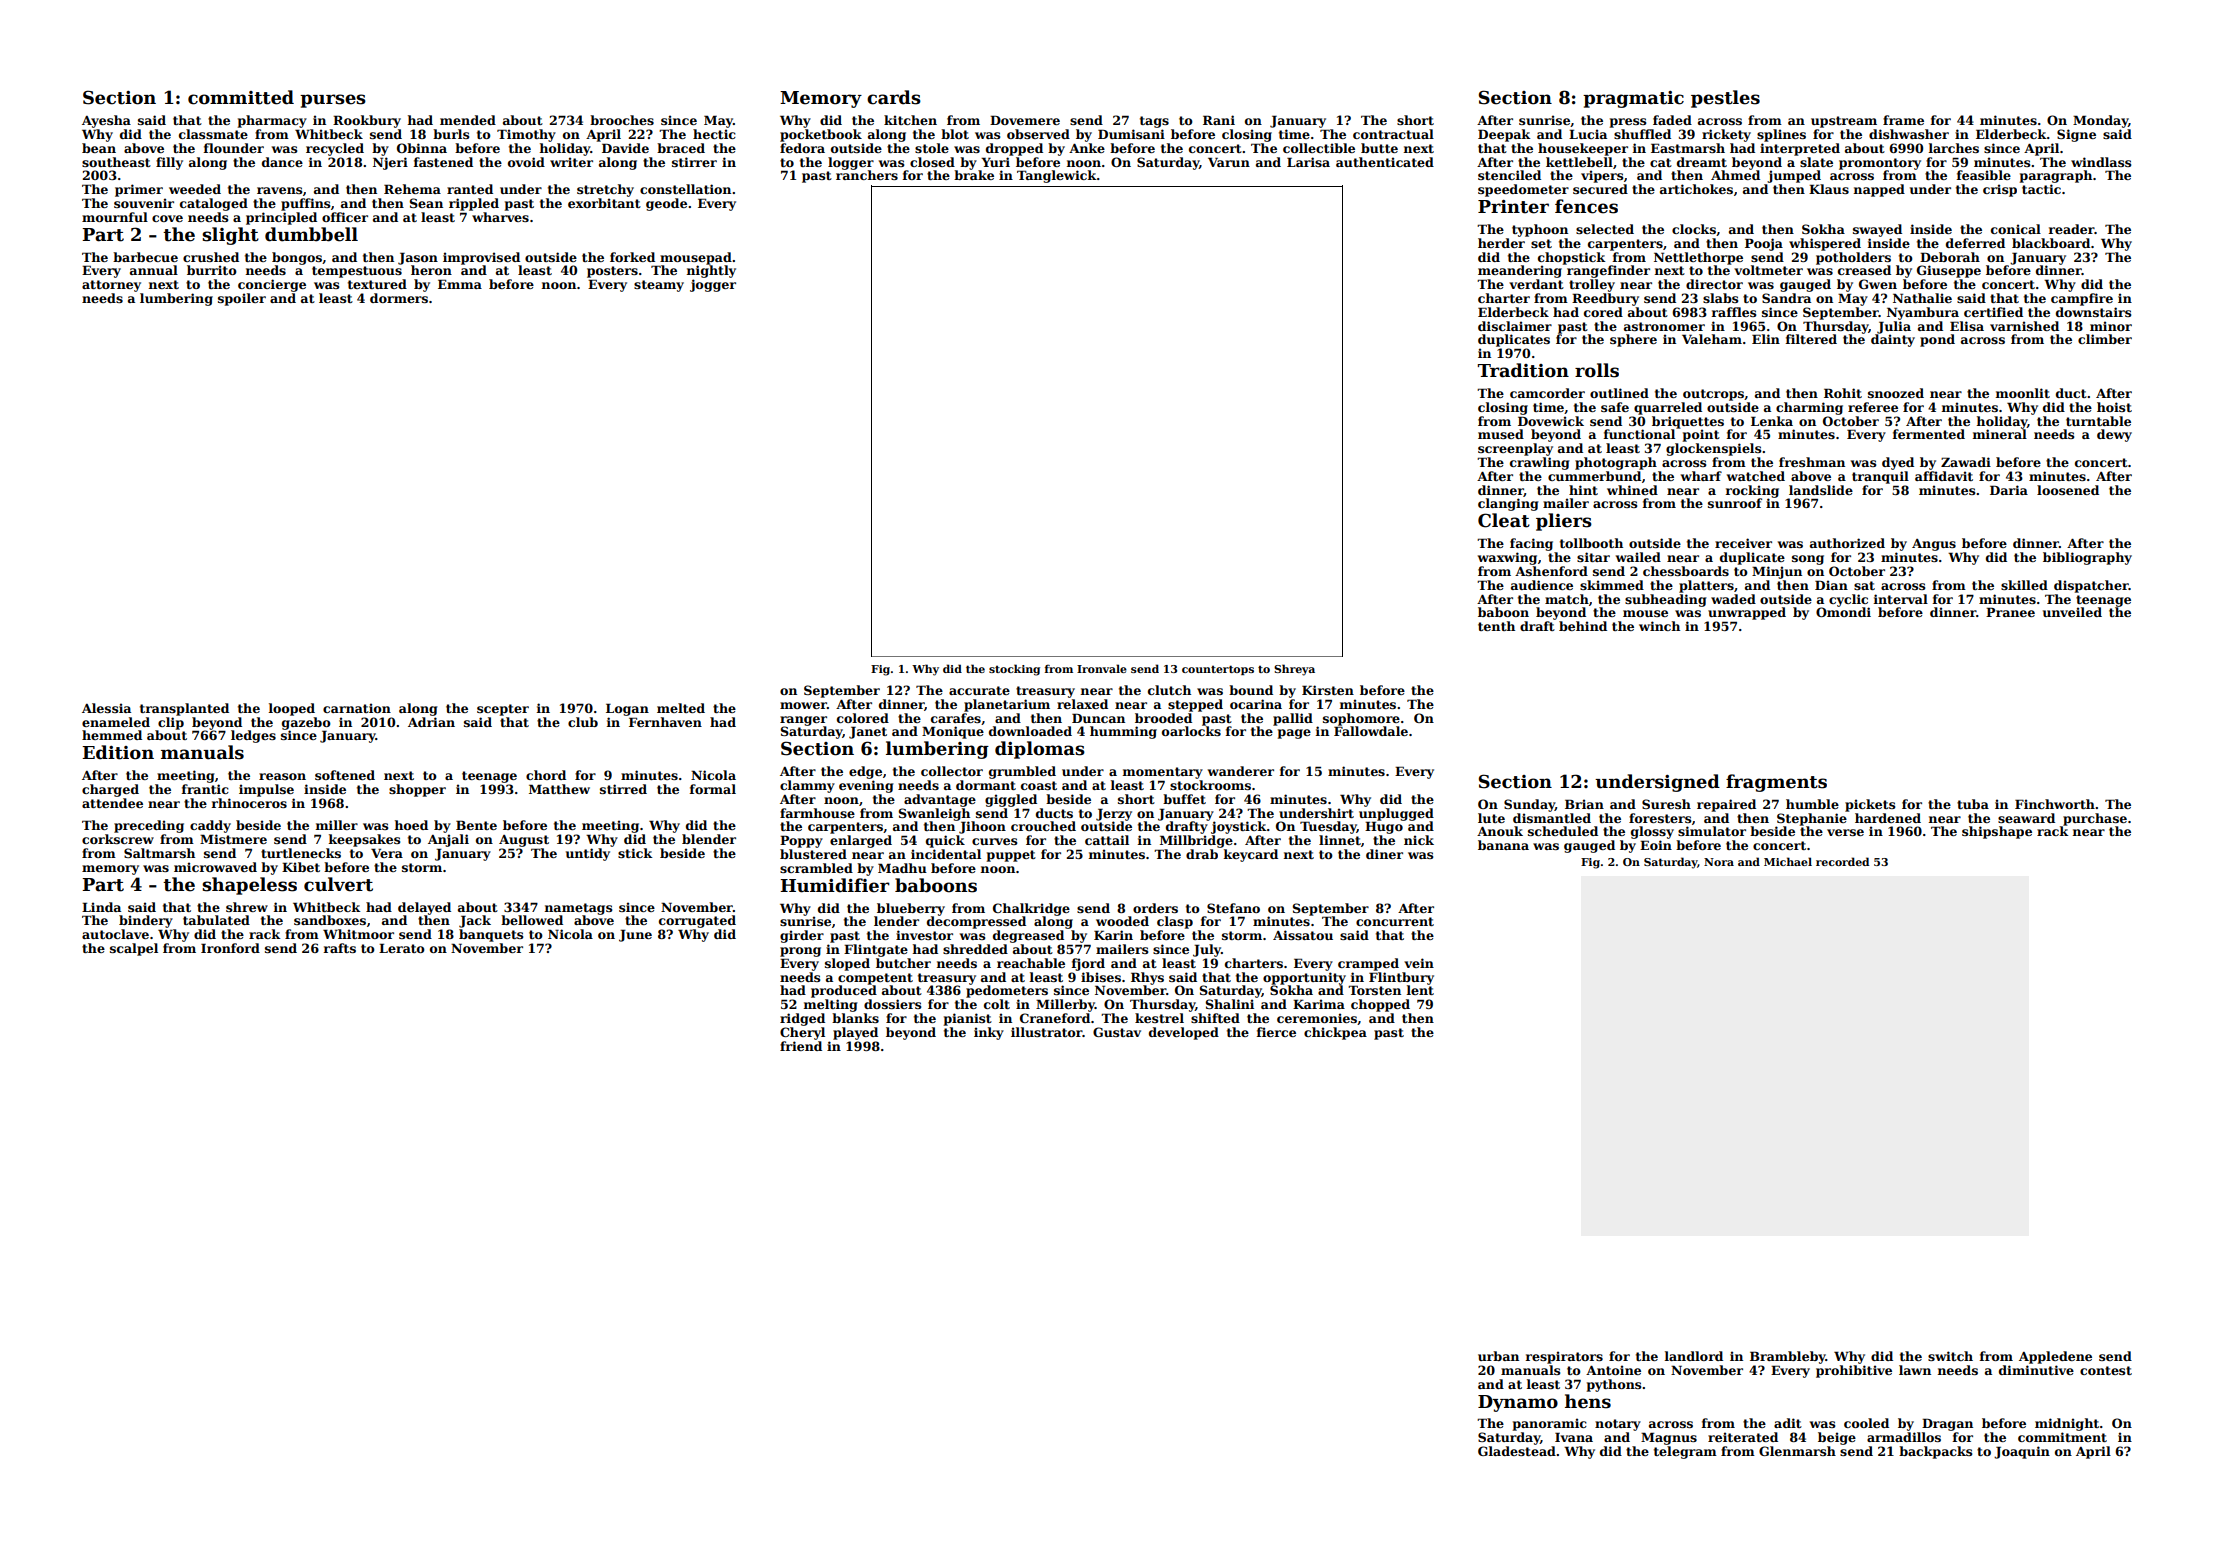  I want to click on pliers, so click(1564, 522).
